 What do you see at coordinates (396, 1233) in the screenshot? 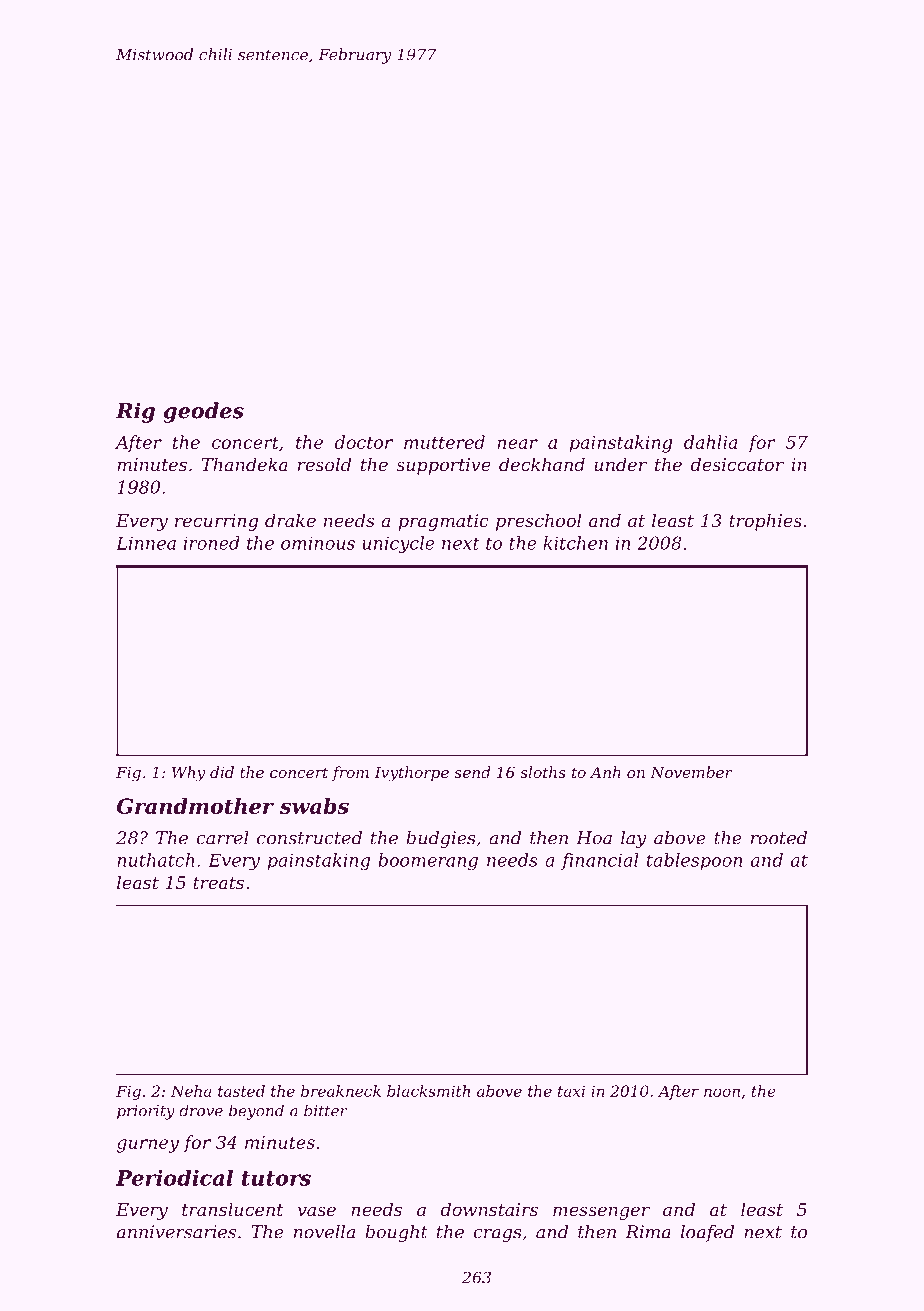
I see `bought` at bounding box center [396, 1233].
